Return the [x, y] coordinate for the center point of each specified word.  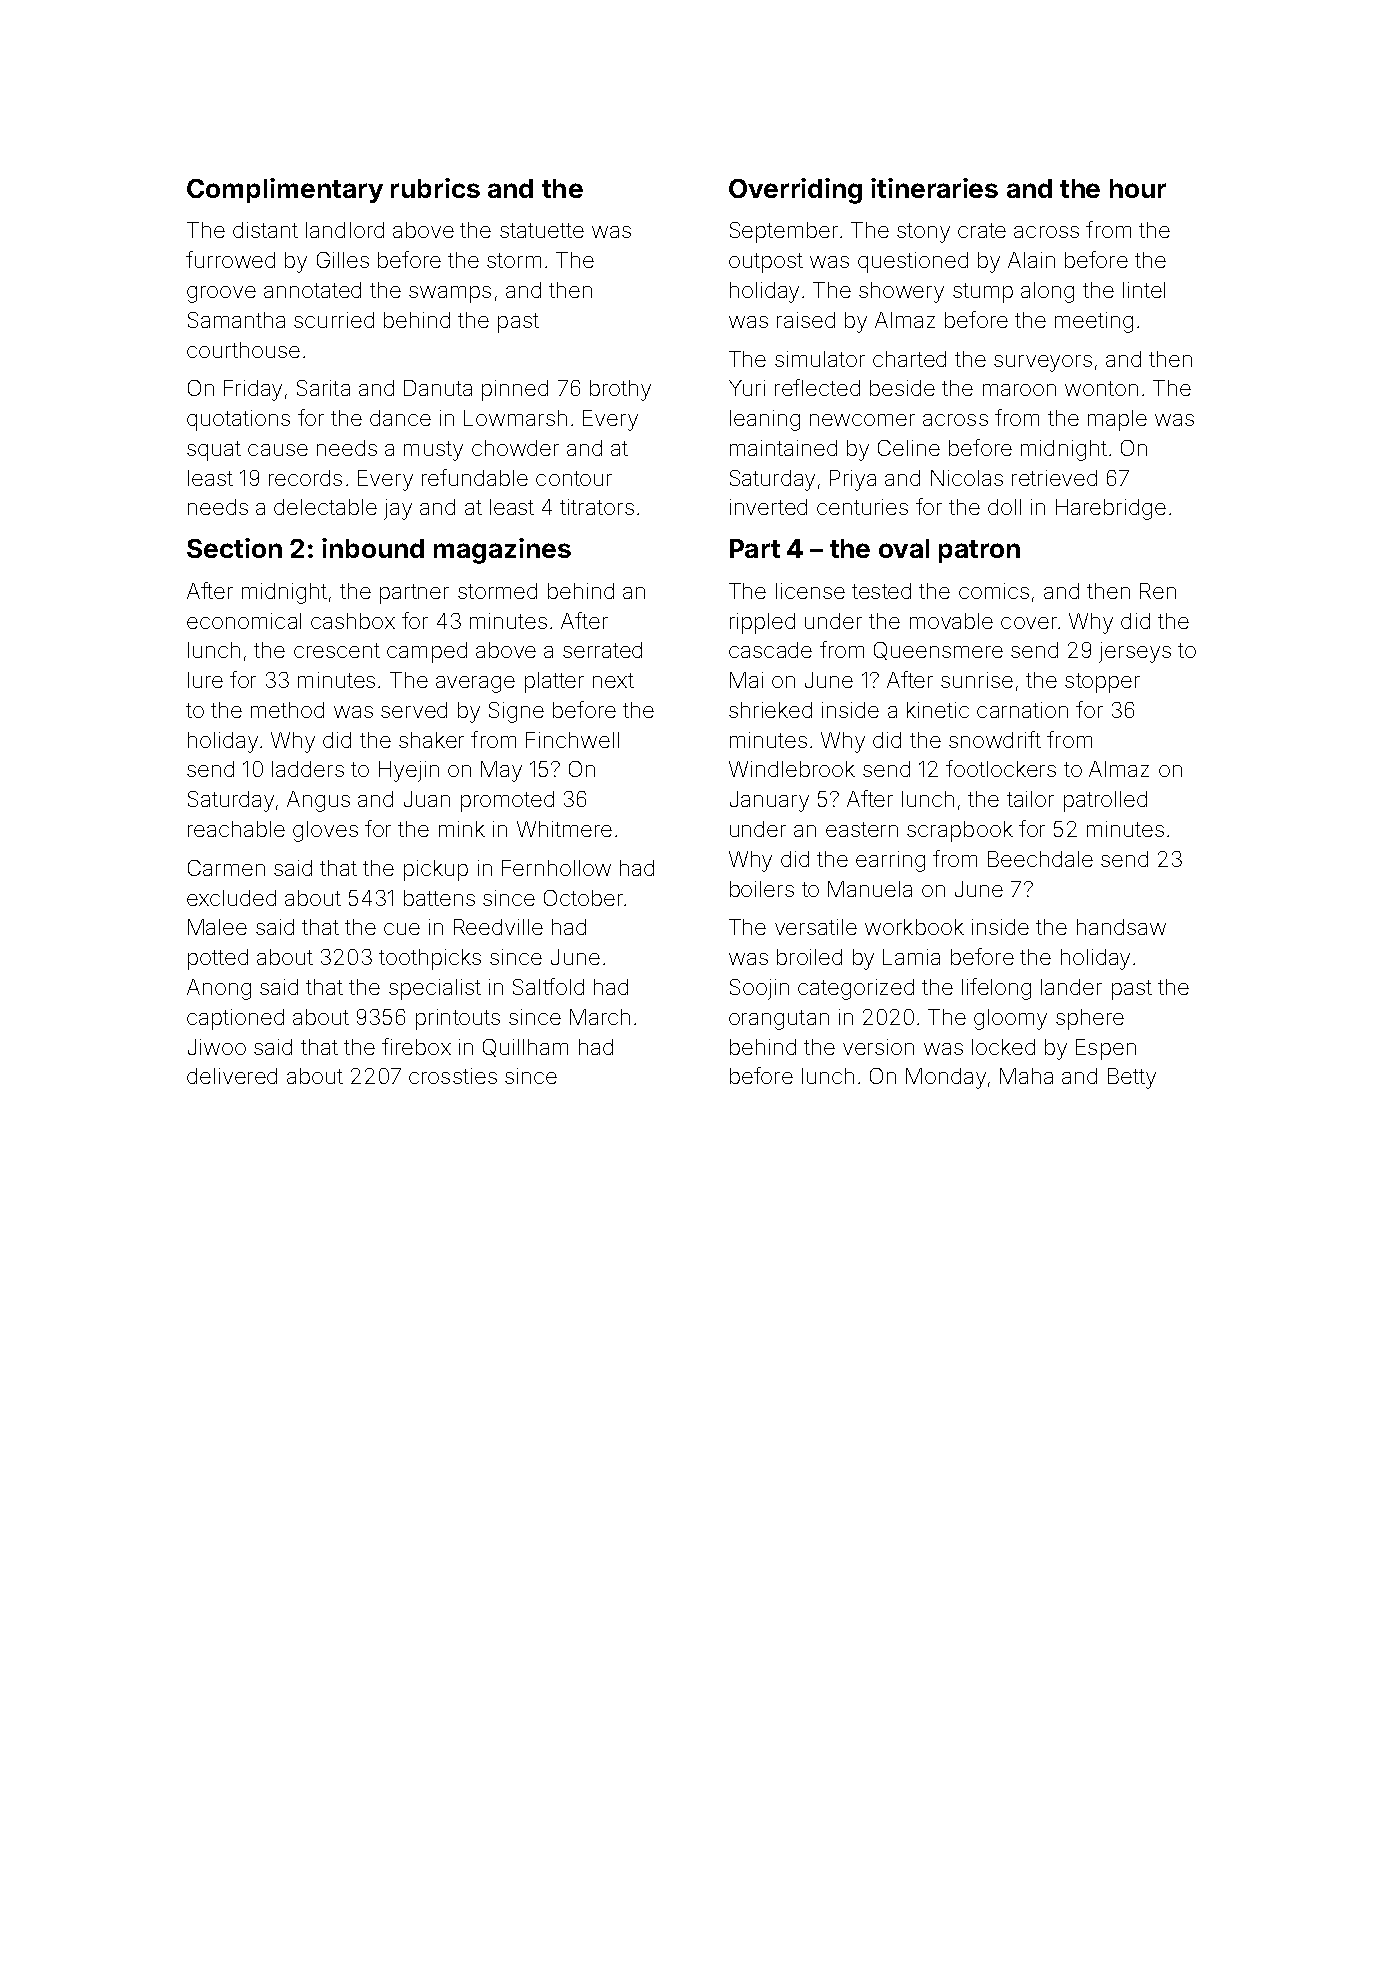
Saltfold [548, 986]
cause [278, 450]
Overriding [795, 191]
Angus [318, 801]
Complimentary [285, 190]
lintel [1144, 290]
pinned [515, 390]
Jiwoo [217, 1047]
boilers [762, 889]
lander [1071, 987]
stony [923, 233]
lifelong [996, 989]
